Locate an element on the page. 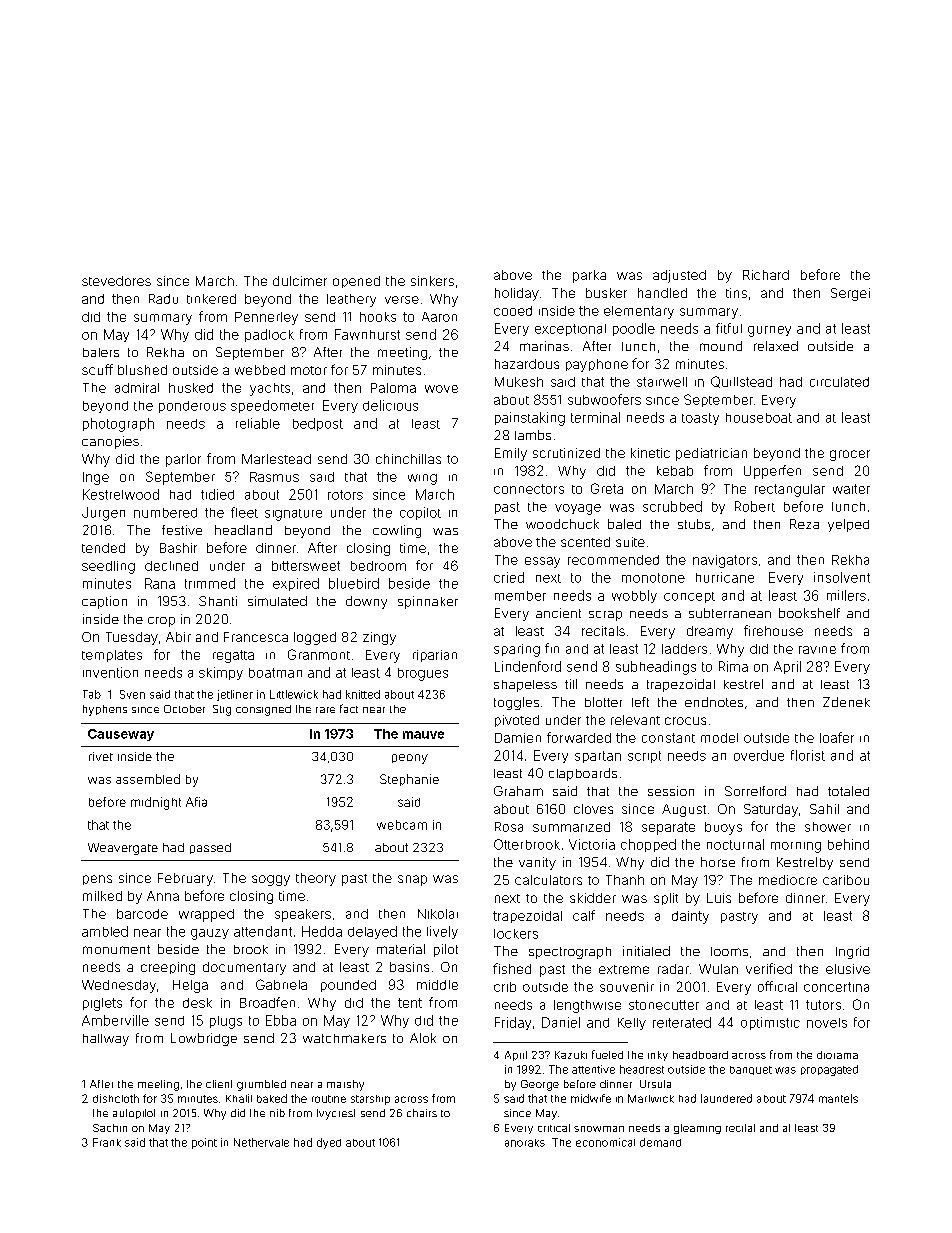 The image size is (952, 1233). stubs is located at coordinates (694, 524).
